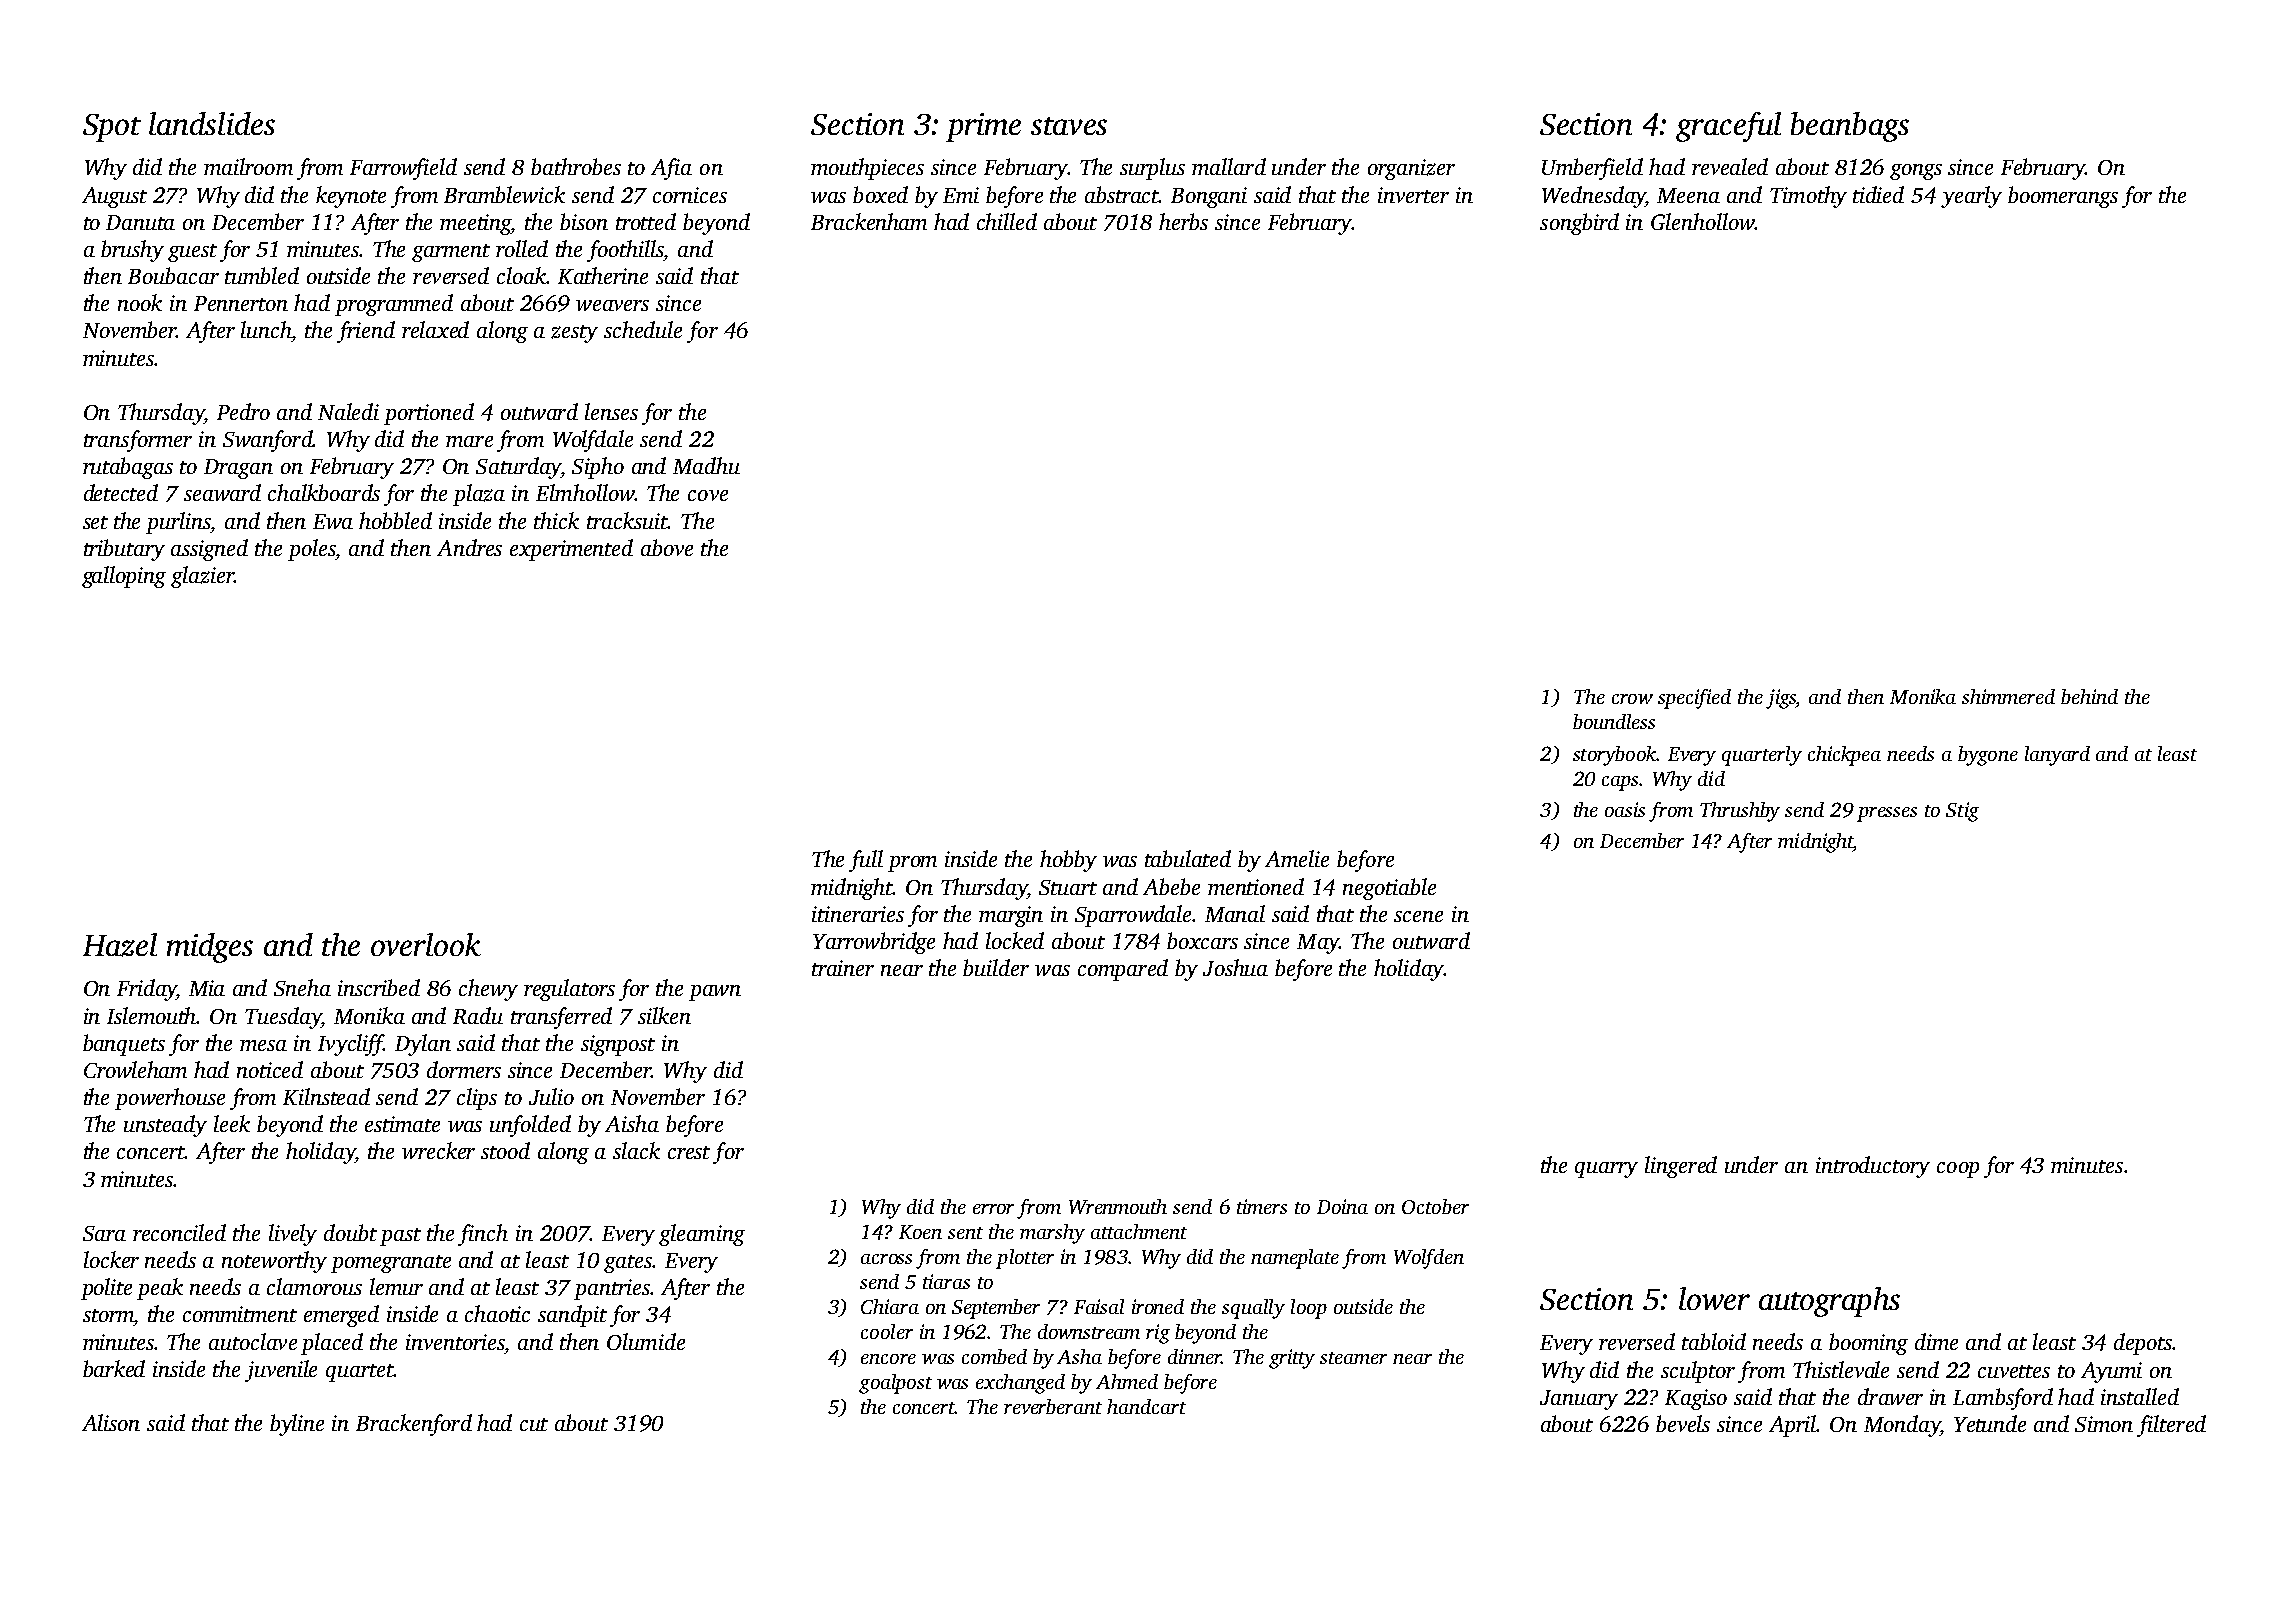 The image size is (2292, 1620). Describe the element at coordinates (108, 1315) in the page. I see `storm` at that location.
